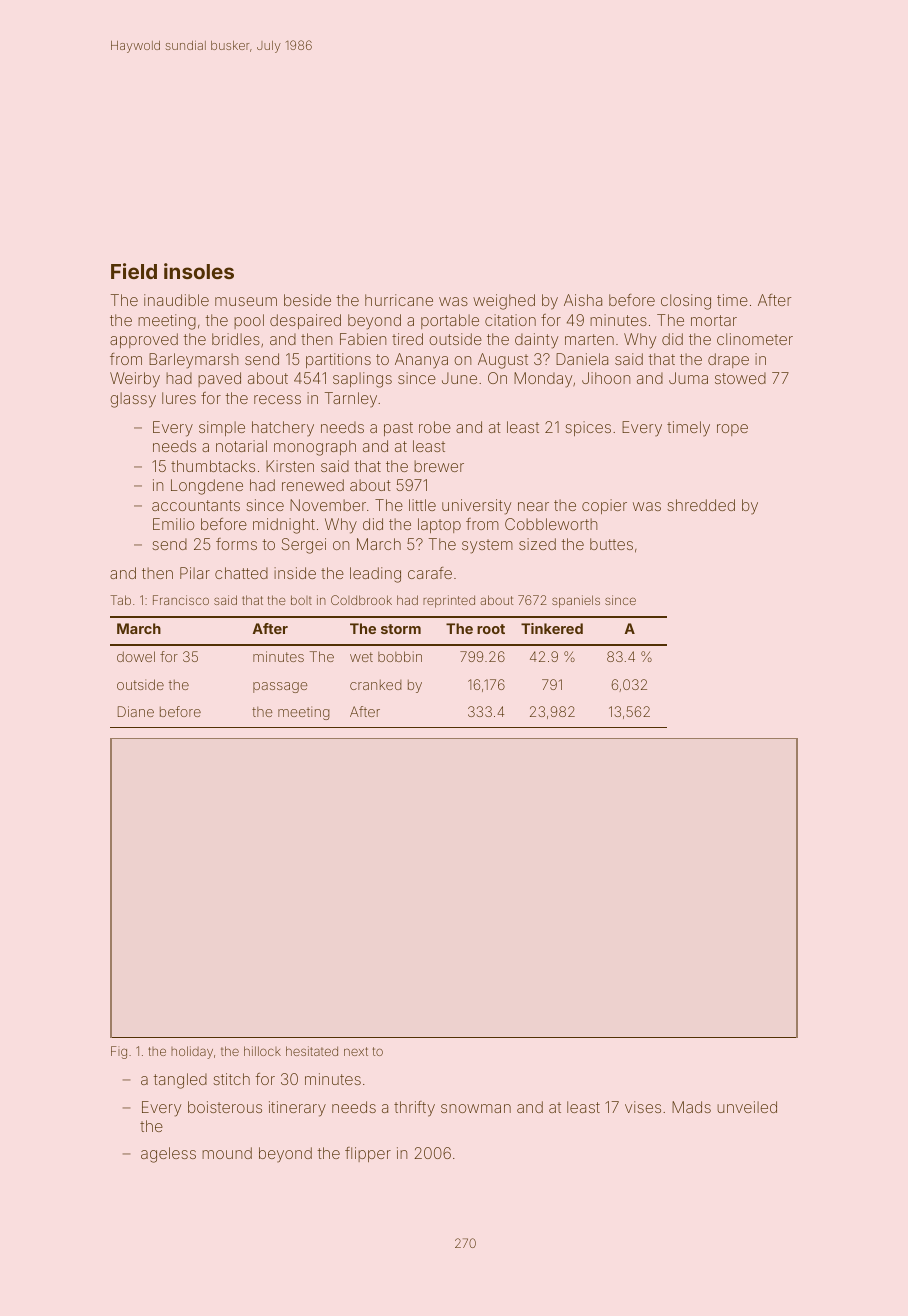  What do you see at coordinates (368, 1154) in the image?
I see `flipper` at bounding box center [368, 1154].
